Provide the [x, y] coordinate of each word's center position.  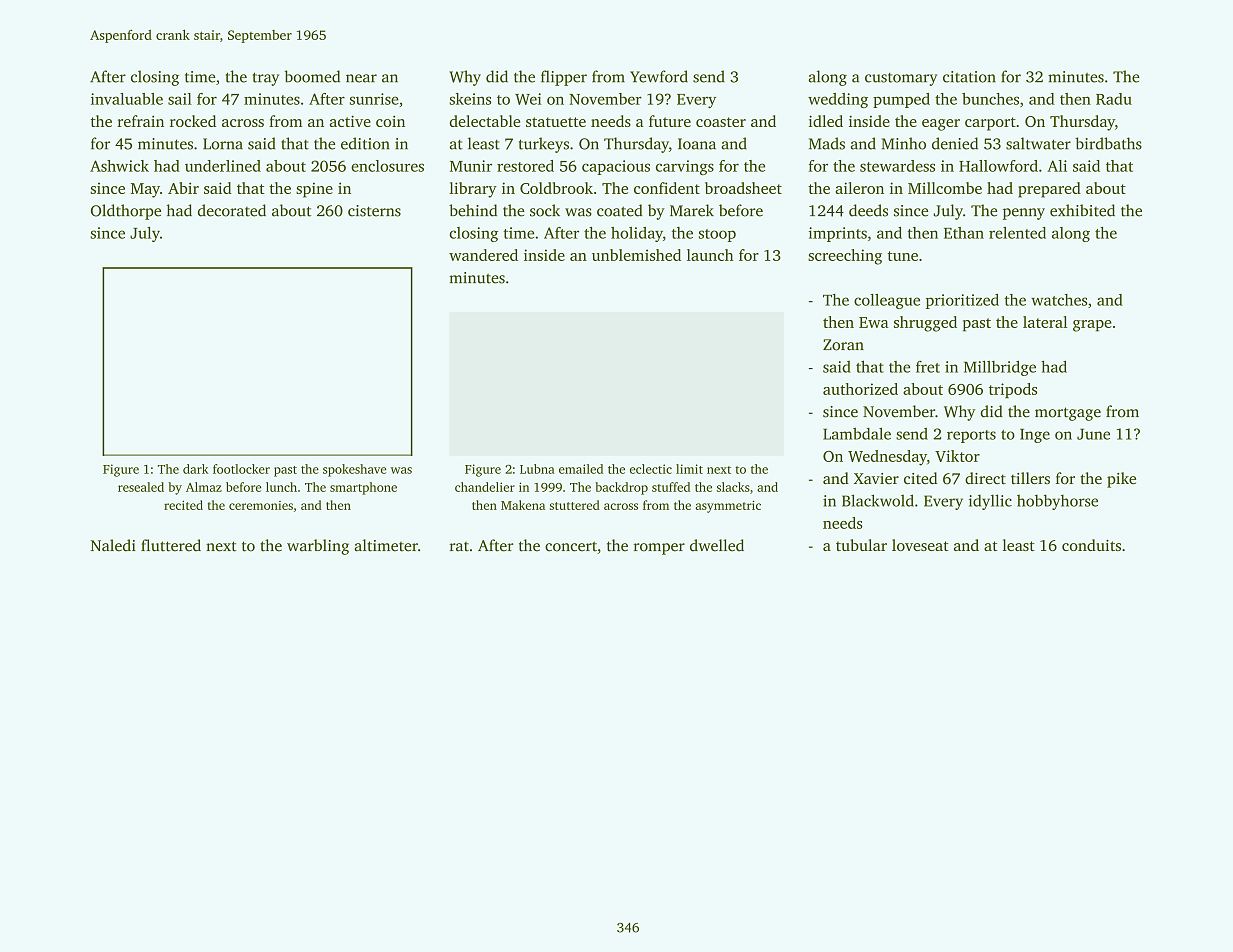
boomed [312, 76]
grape [1092, 326]
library [473, 190]
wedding [838, 100]
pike [1121, 480]
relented [1017, 233]
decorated [232, 210]
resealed [141, 487]
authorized [860, 389]
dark [196, 469]
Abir [183, 188]
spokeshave [354, 470]
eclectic [651, 469]
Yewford [659, 76]
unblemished [636, 255]
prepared [1049, 190]
